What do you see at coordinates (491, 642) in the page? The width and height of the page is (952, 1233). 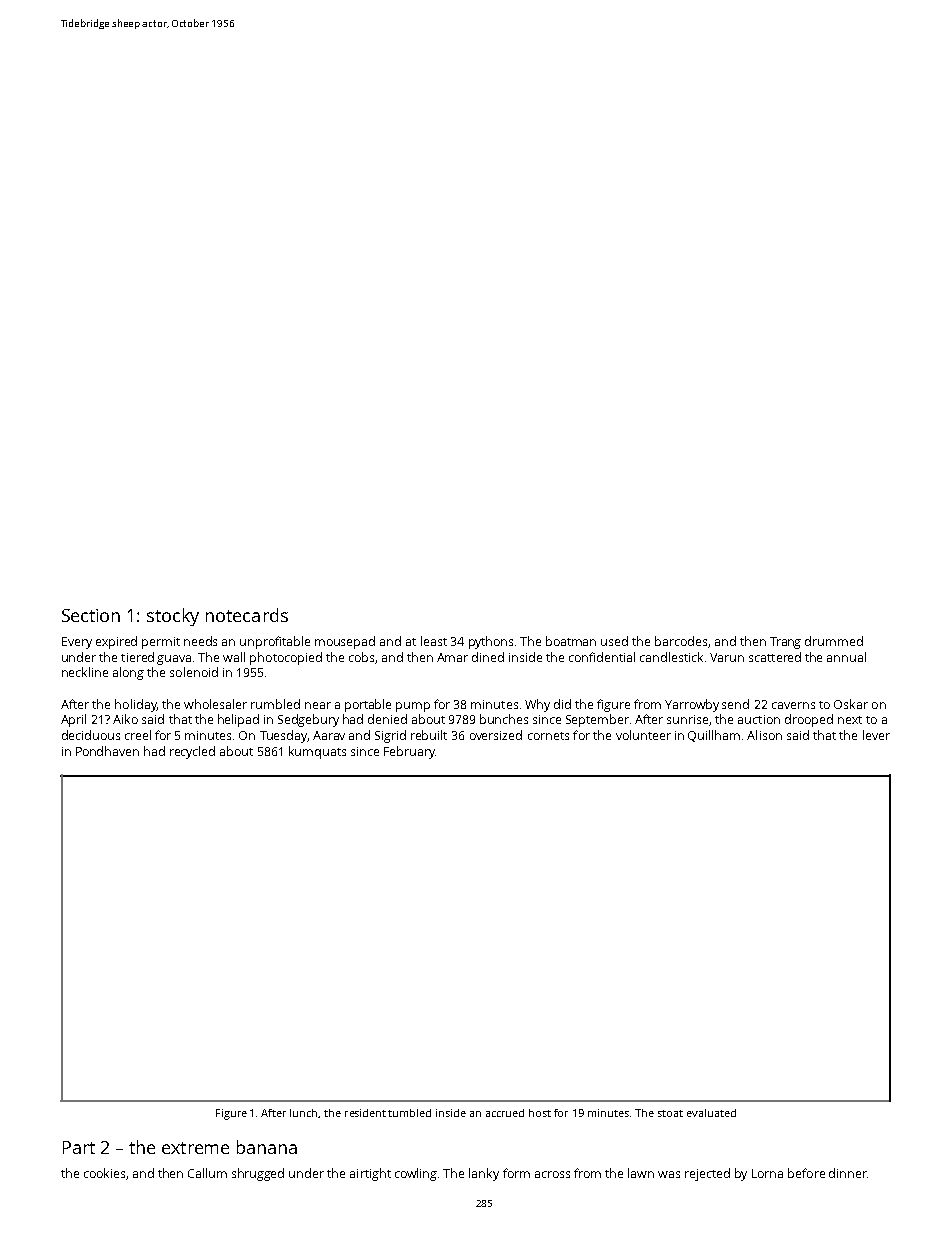 I see `pythons` at bounding box center [491, 642].
